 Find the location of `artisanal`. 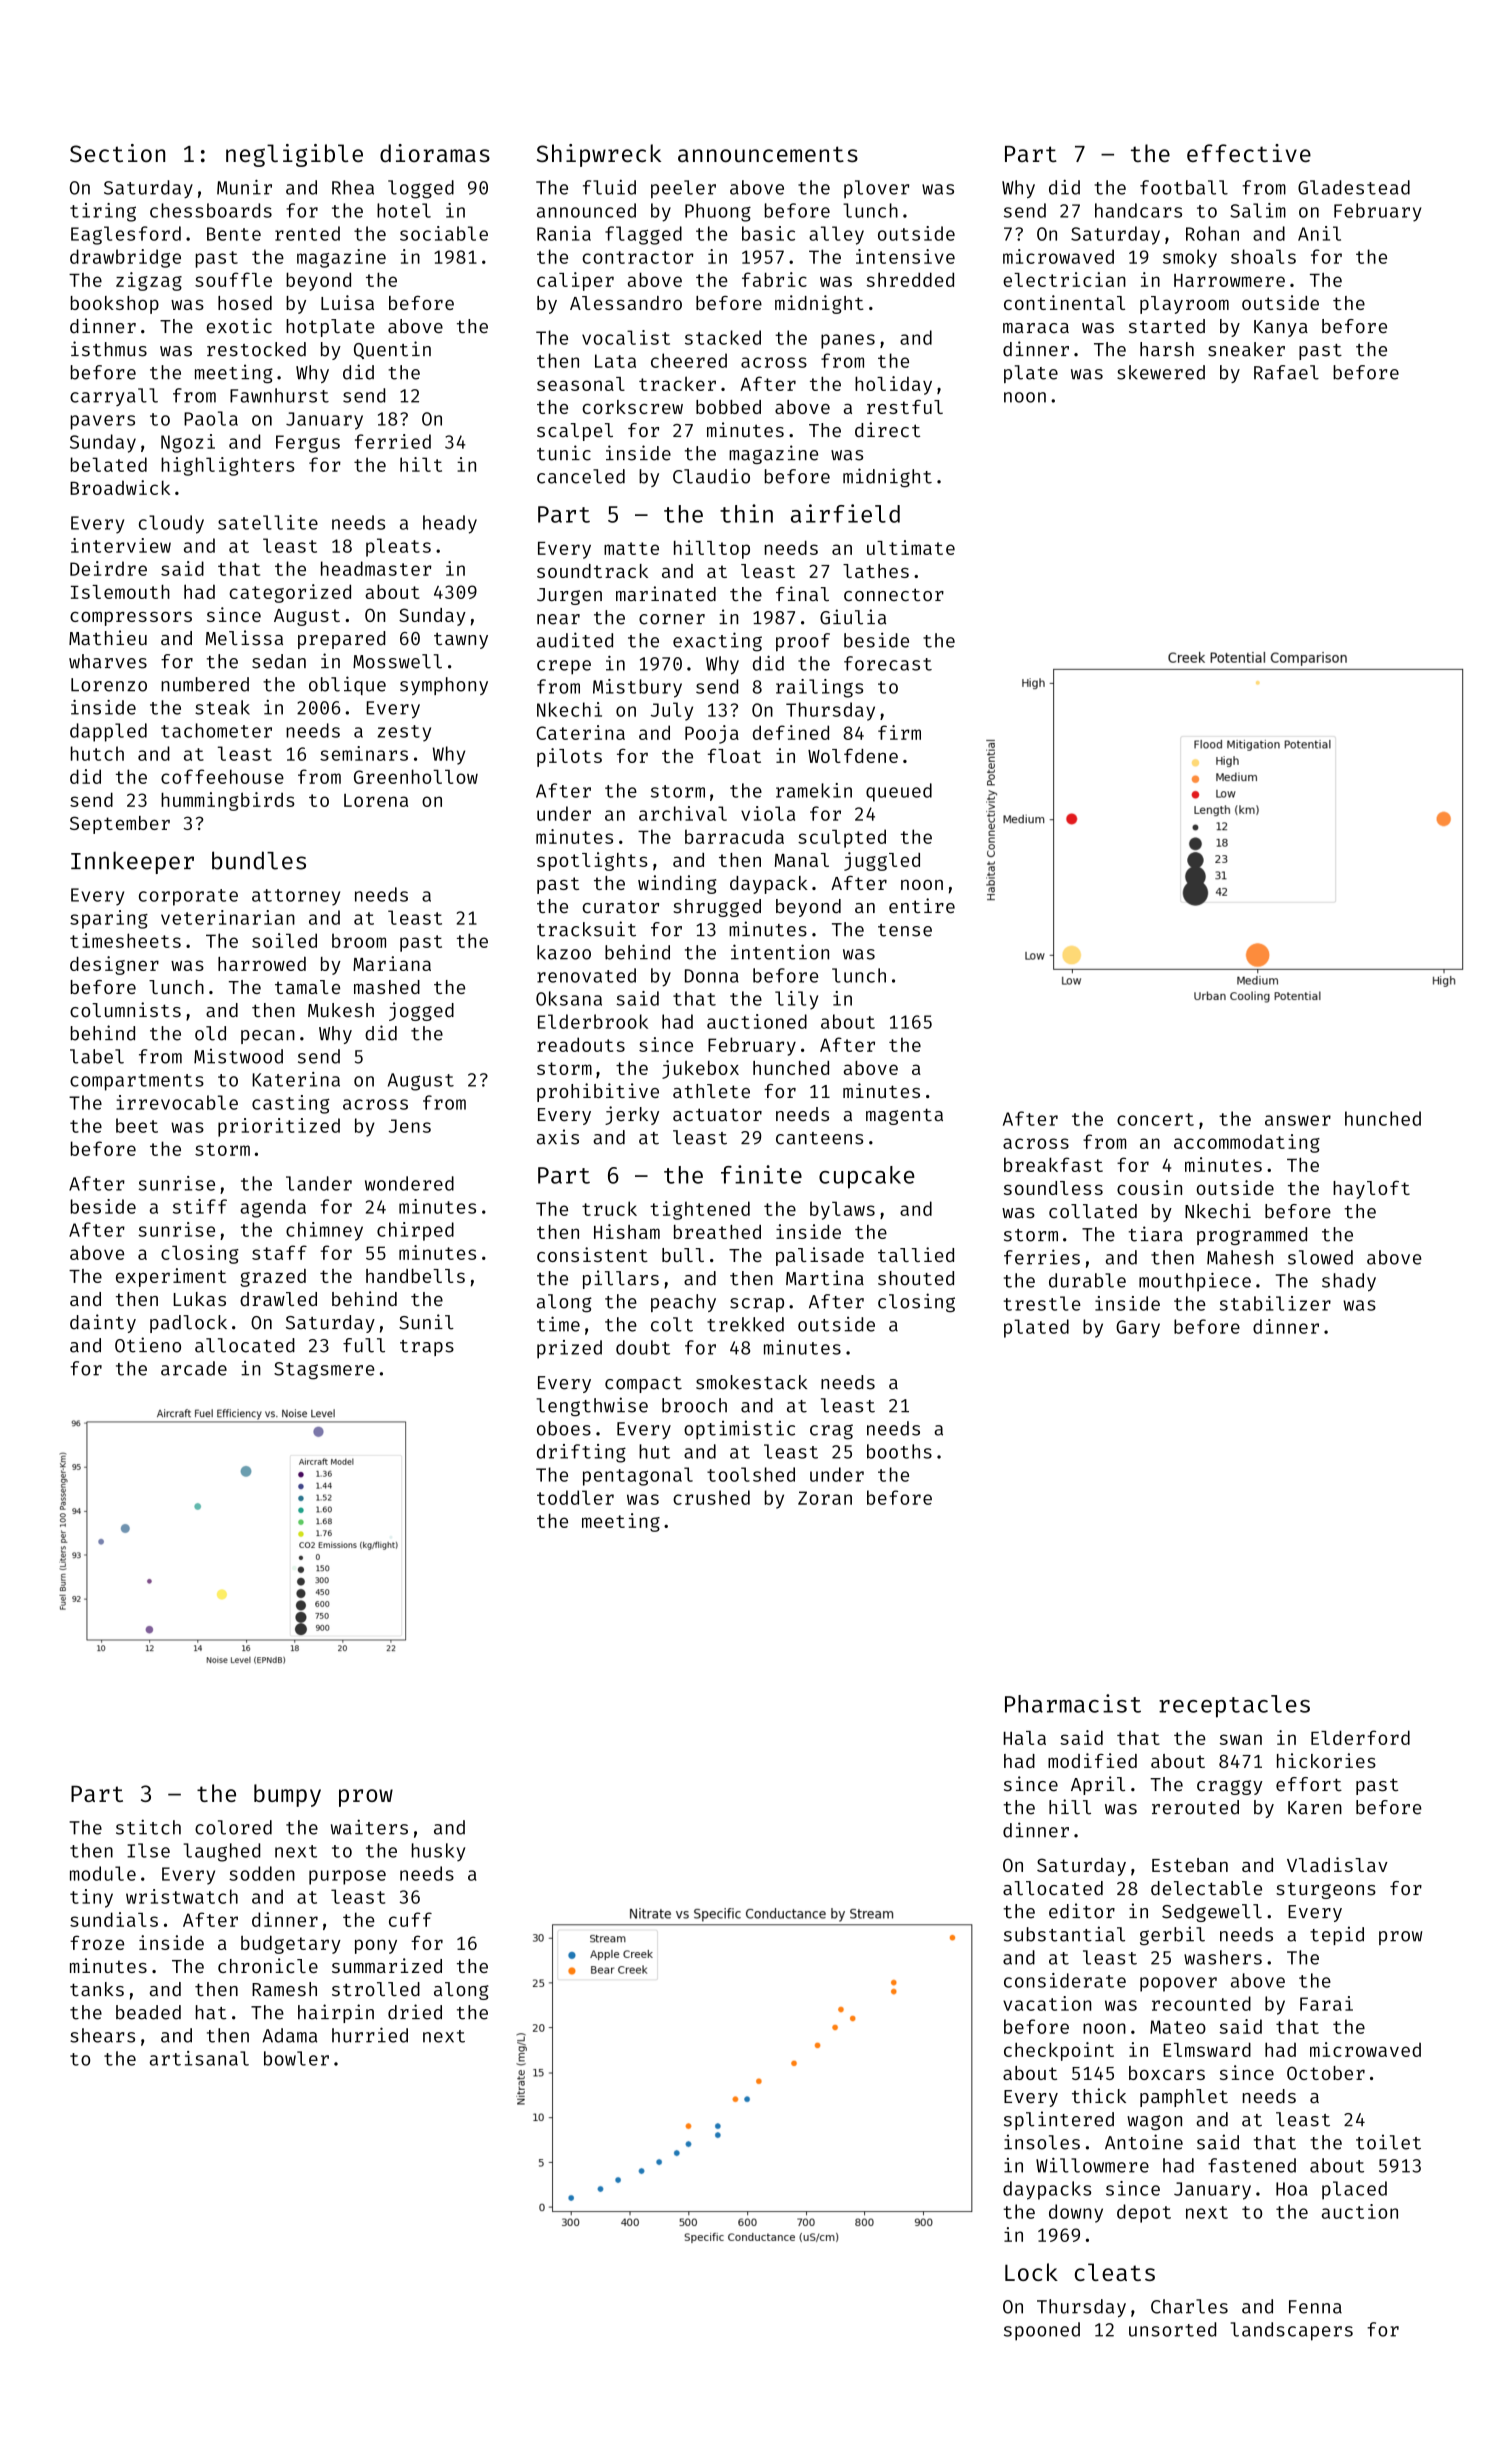

artisanal is located at coordinates (199, 2058).
